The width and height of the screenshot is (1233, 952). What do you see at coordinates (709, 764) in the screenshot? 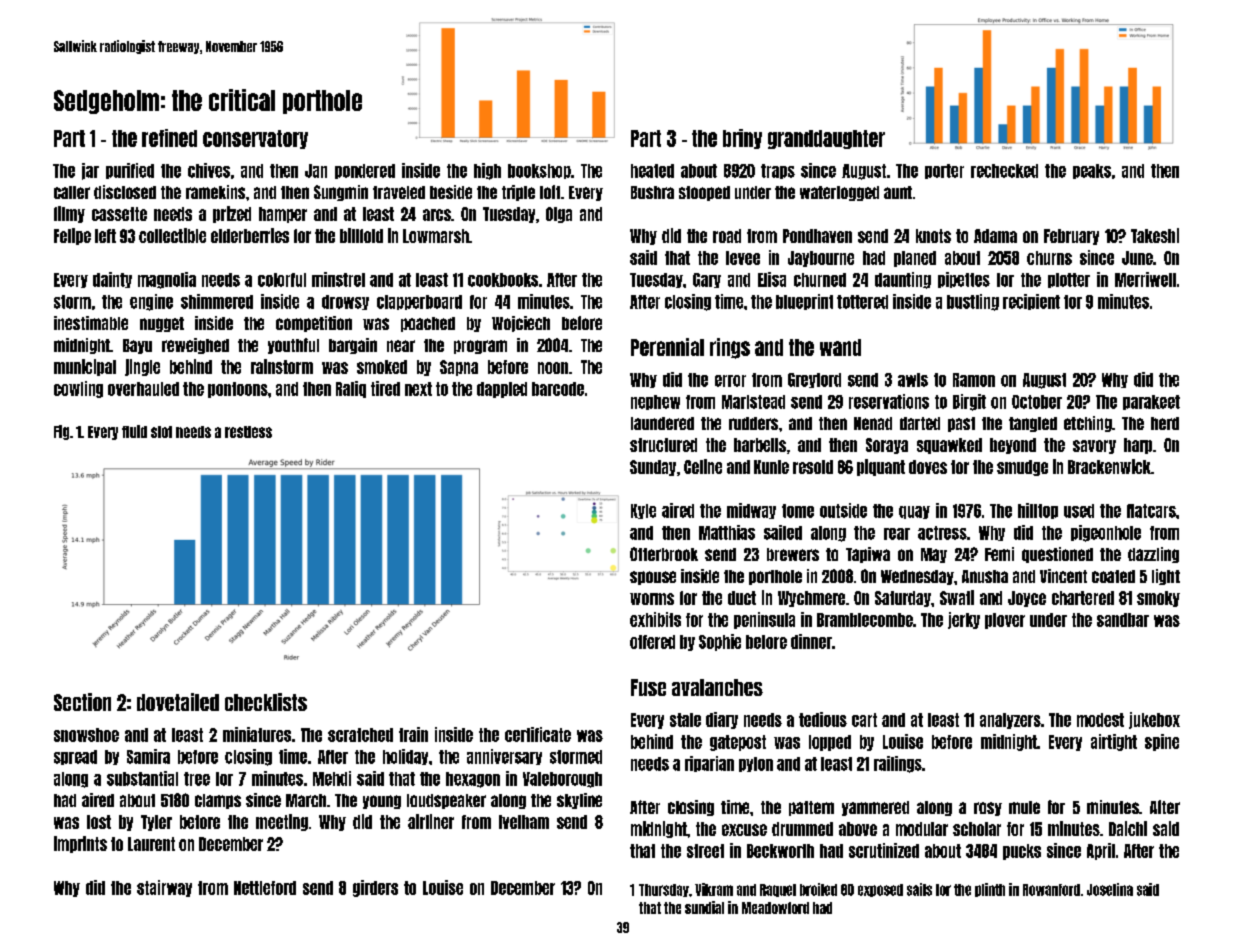
I see `riparian` at bounding box center [709, 764].
